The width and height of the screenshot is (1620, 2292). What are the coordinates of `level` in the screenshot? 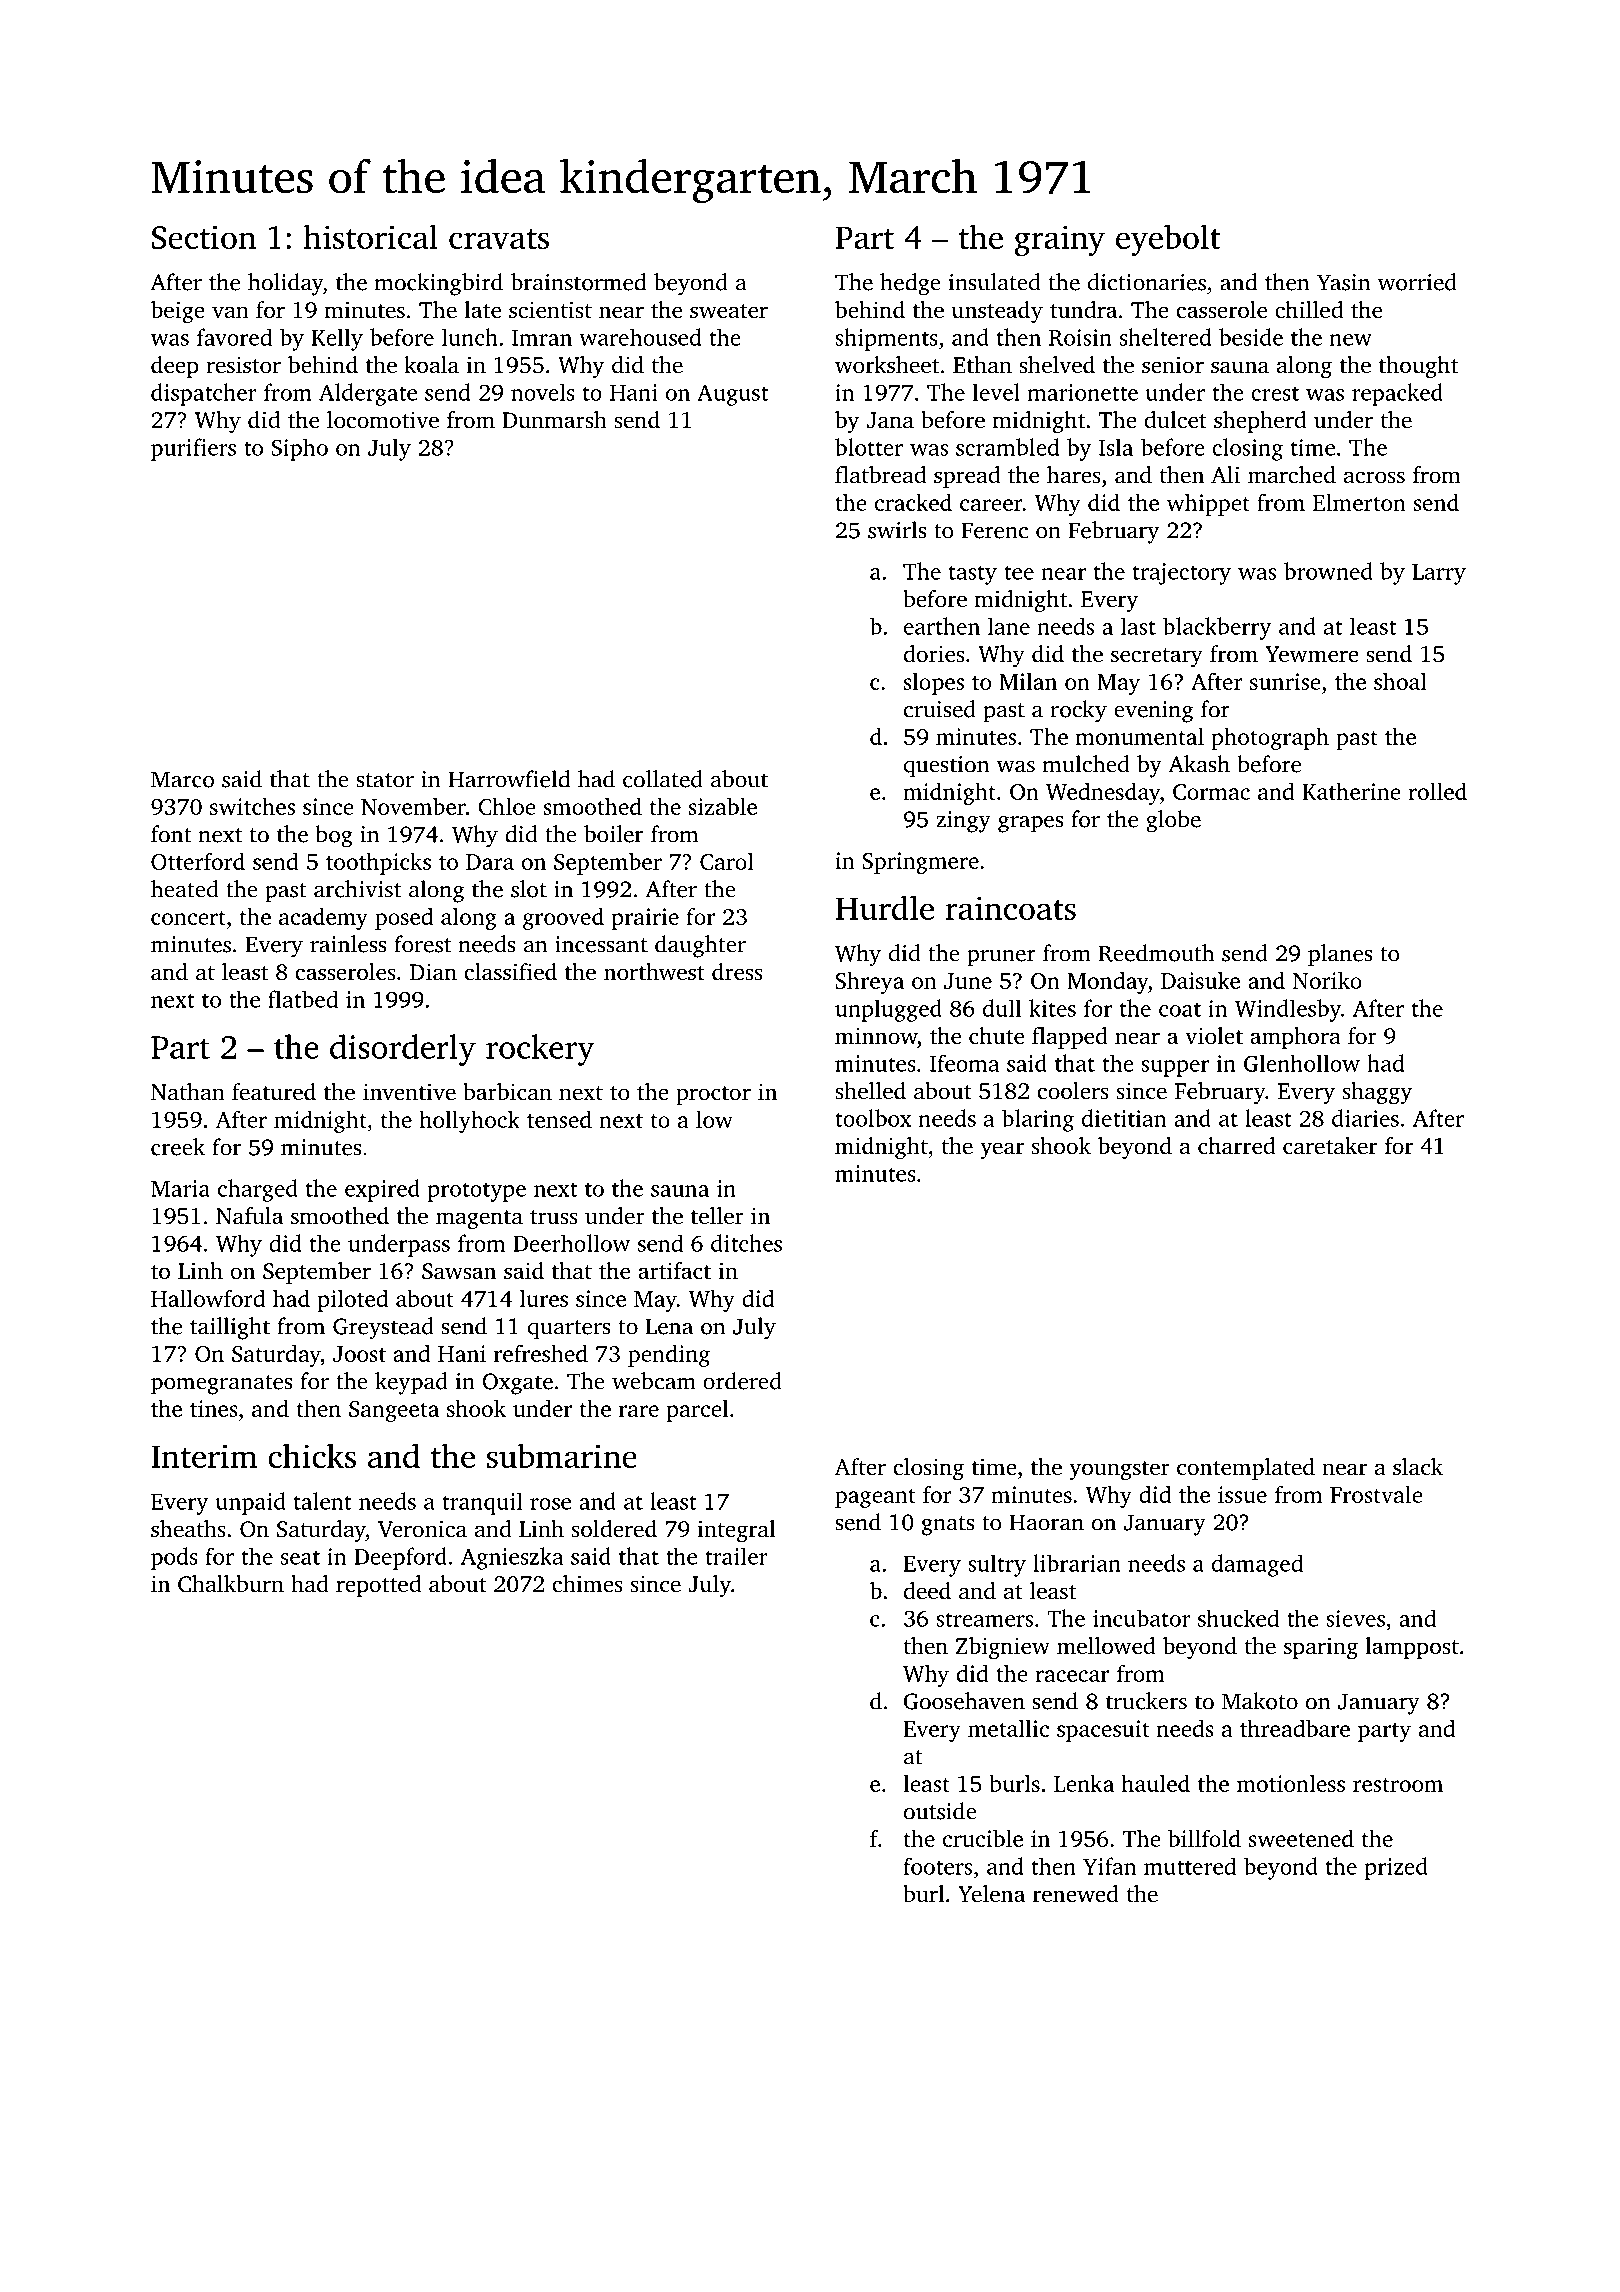 It's located at (996, 392).
